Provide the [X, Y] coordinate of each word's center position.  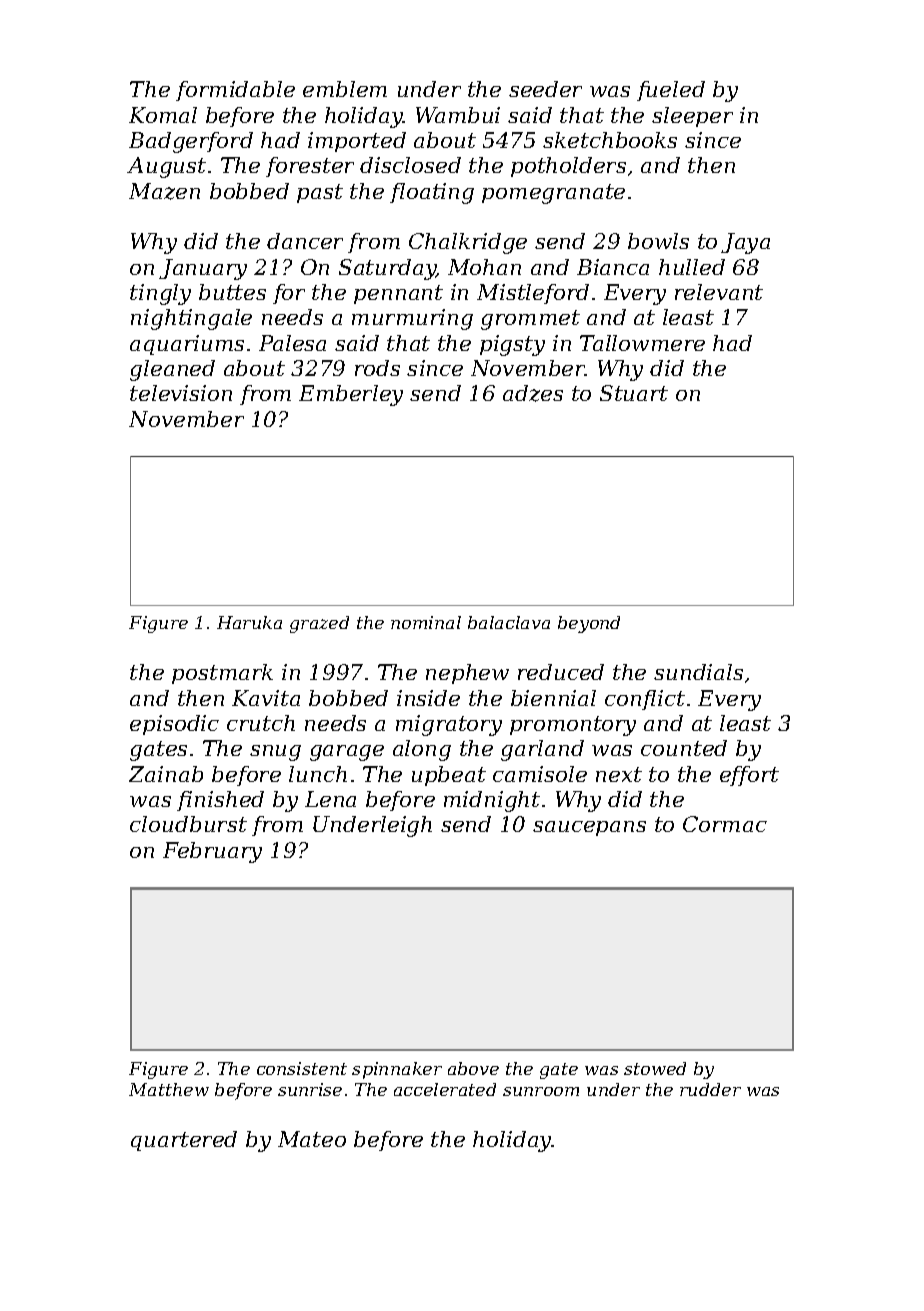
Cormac [725, 824]
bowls [658, 241]
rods [377, 368]
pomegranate [553, 194]
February [212, 852]
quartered [184, 1141]
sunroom [541, 1091]
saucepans [589, 828]
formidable [235, 91]
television [181, 393]
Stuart [634, 393]
